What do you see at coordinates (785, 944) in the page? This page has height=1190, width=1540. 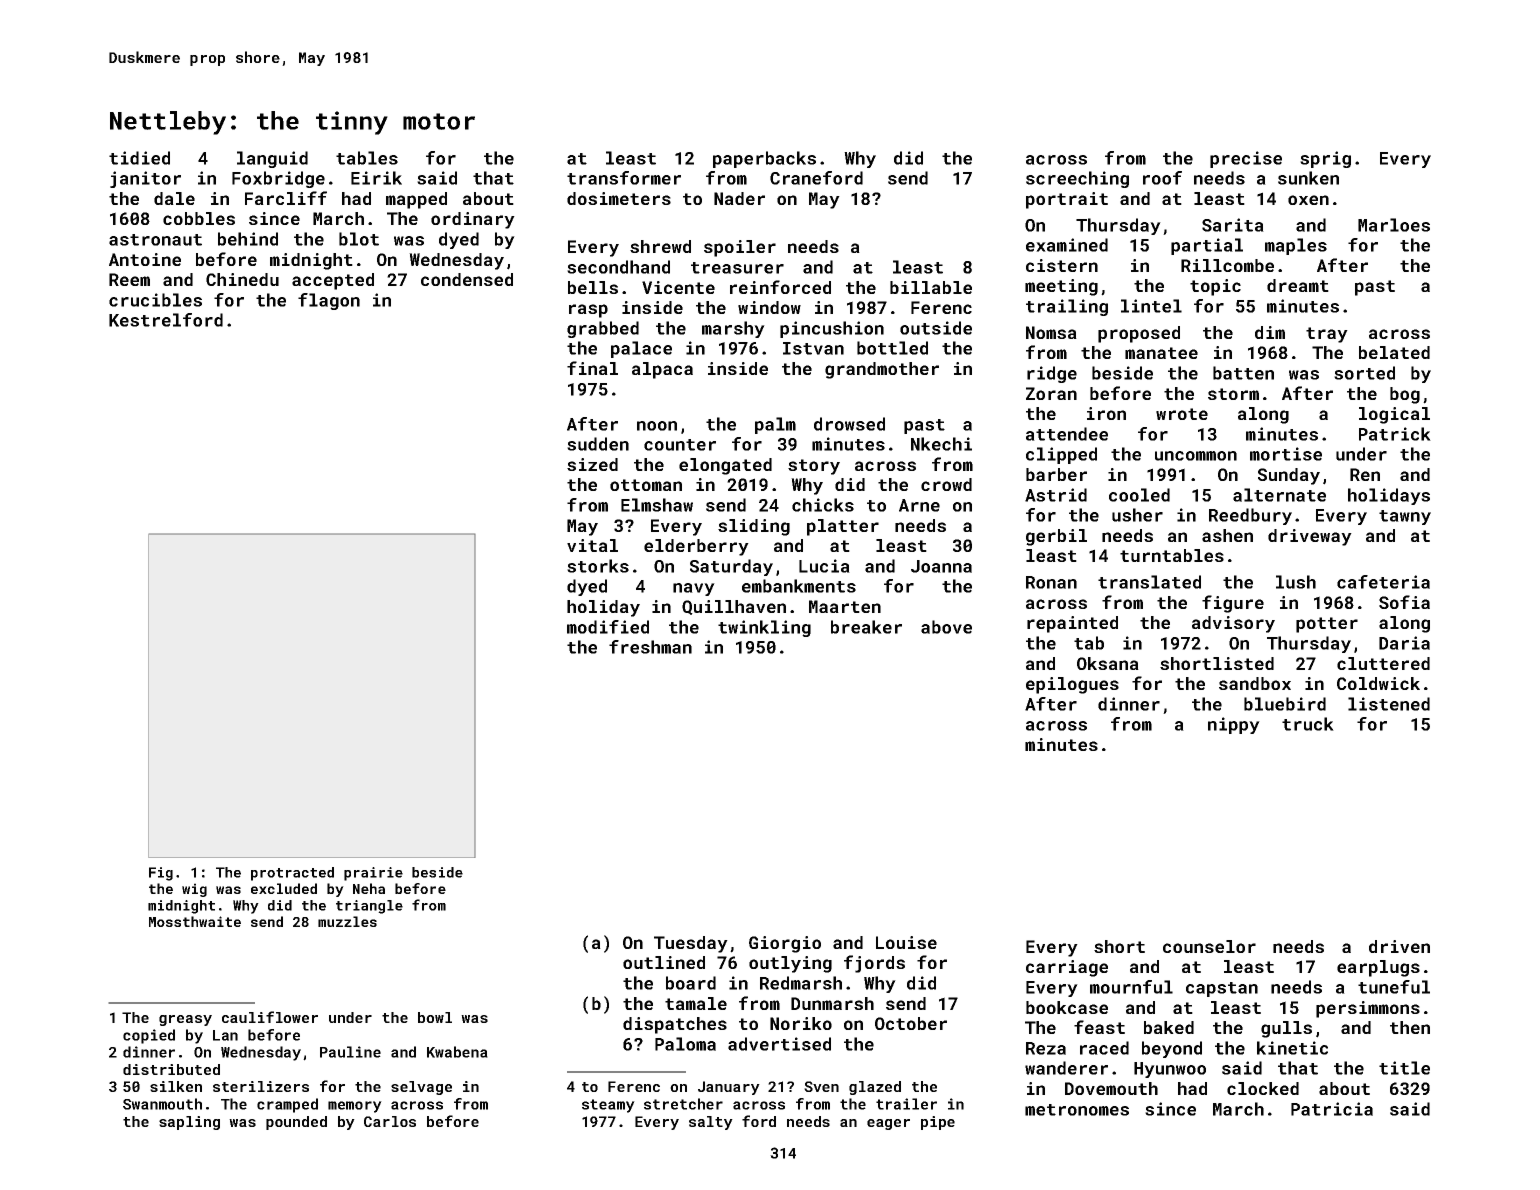 I see `Giorgio` at bounding box center [785, 944].
